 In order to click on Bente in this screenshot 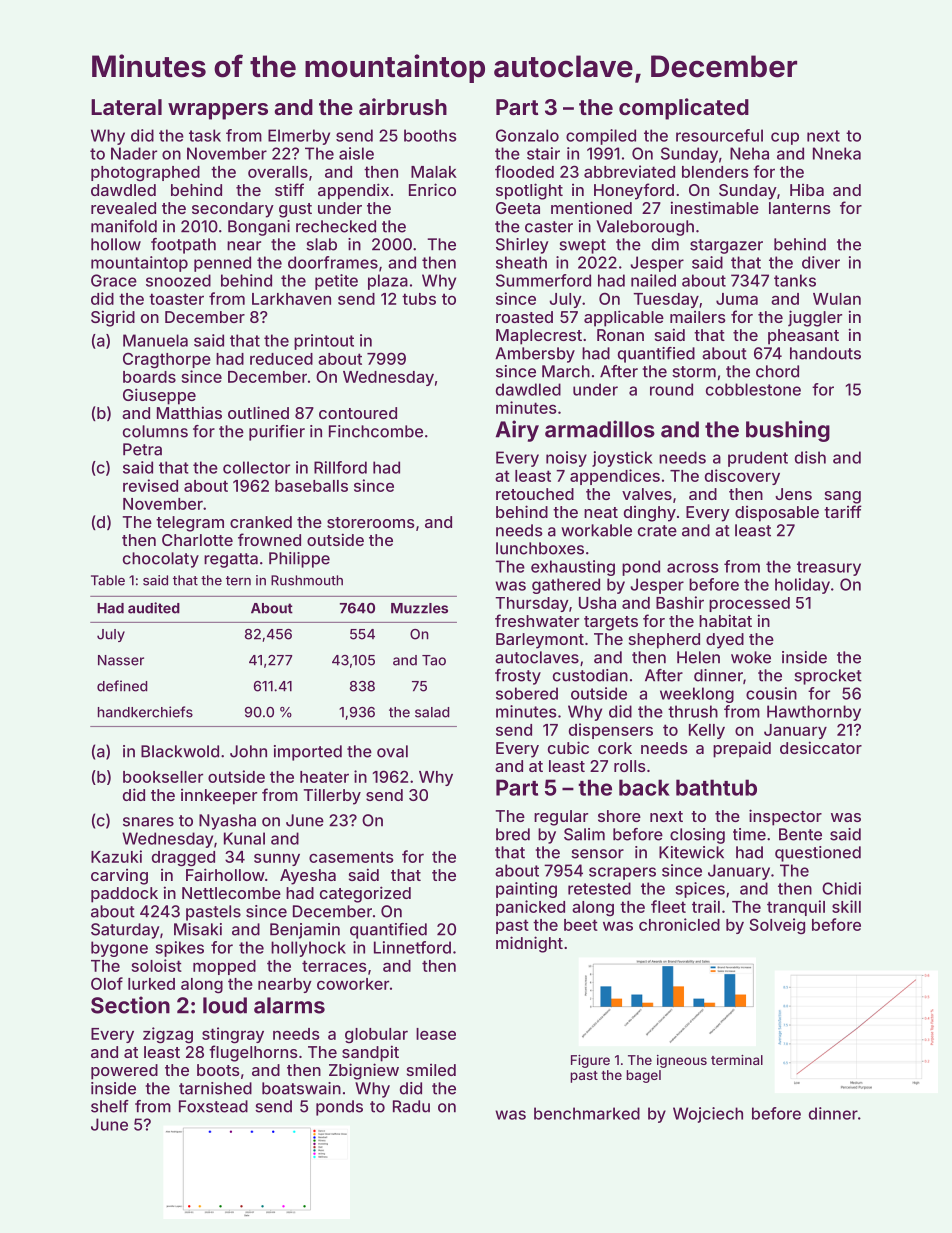, I will do `click(800, 834)`.
